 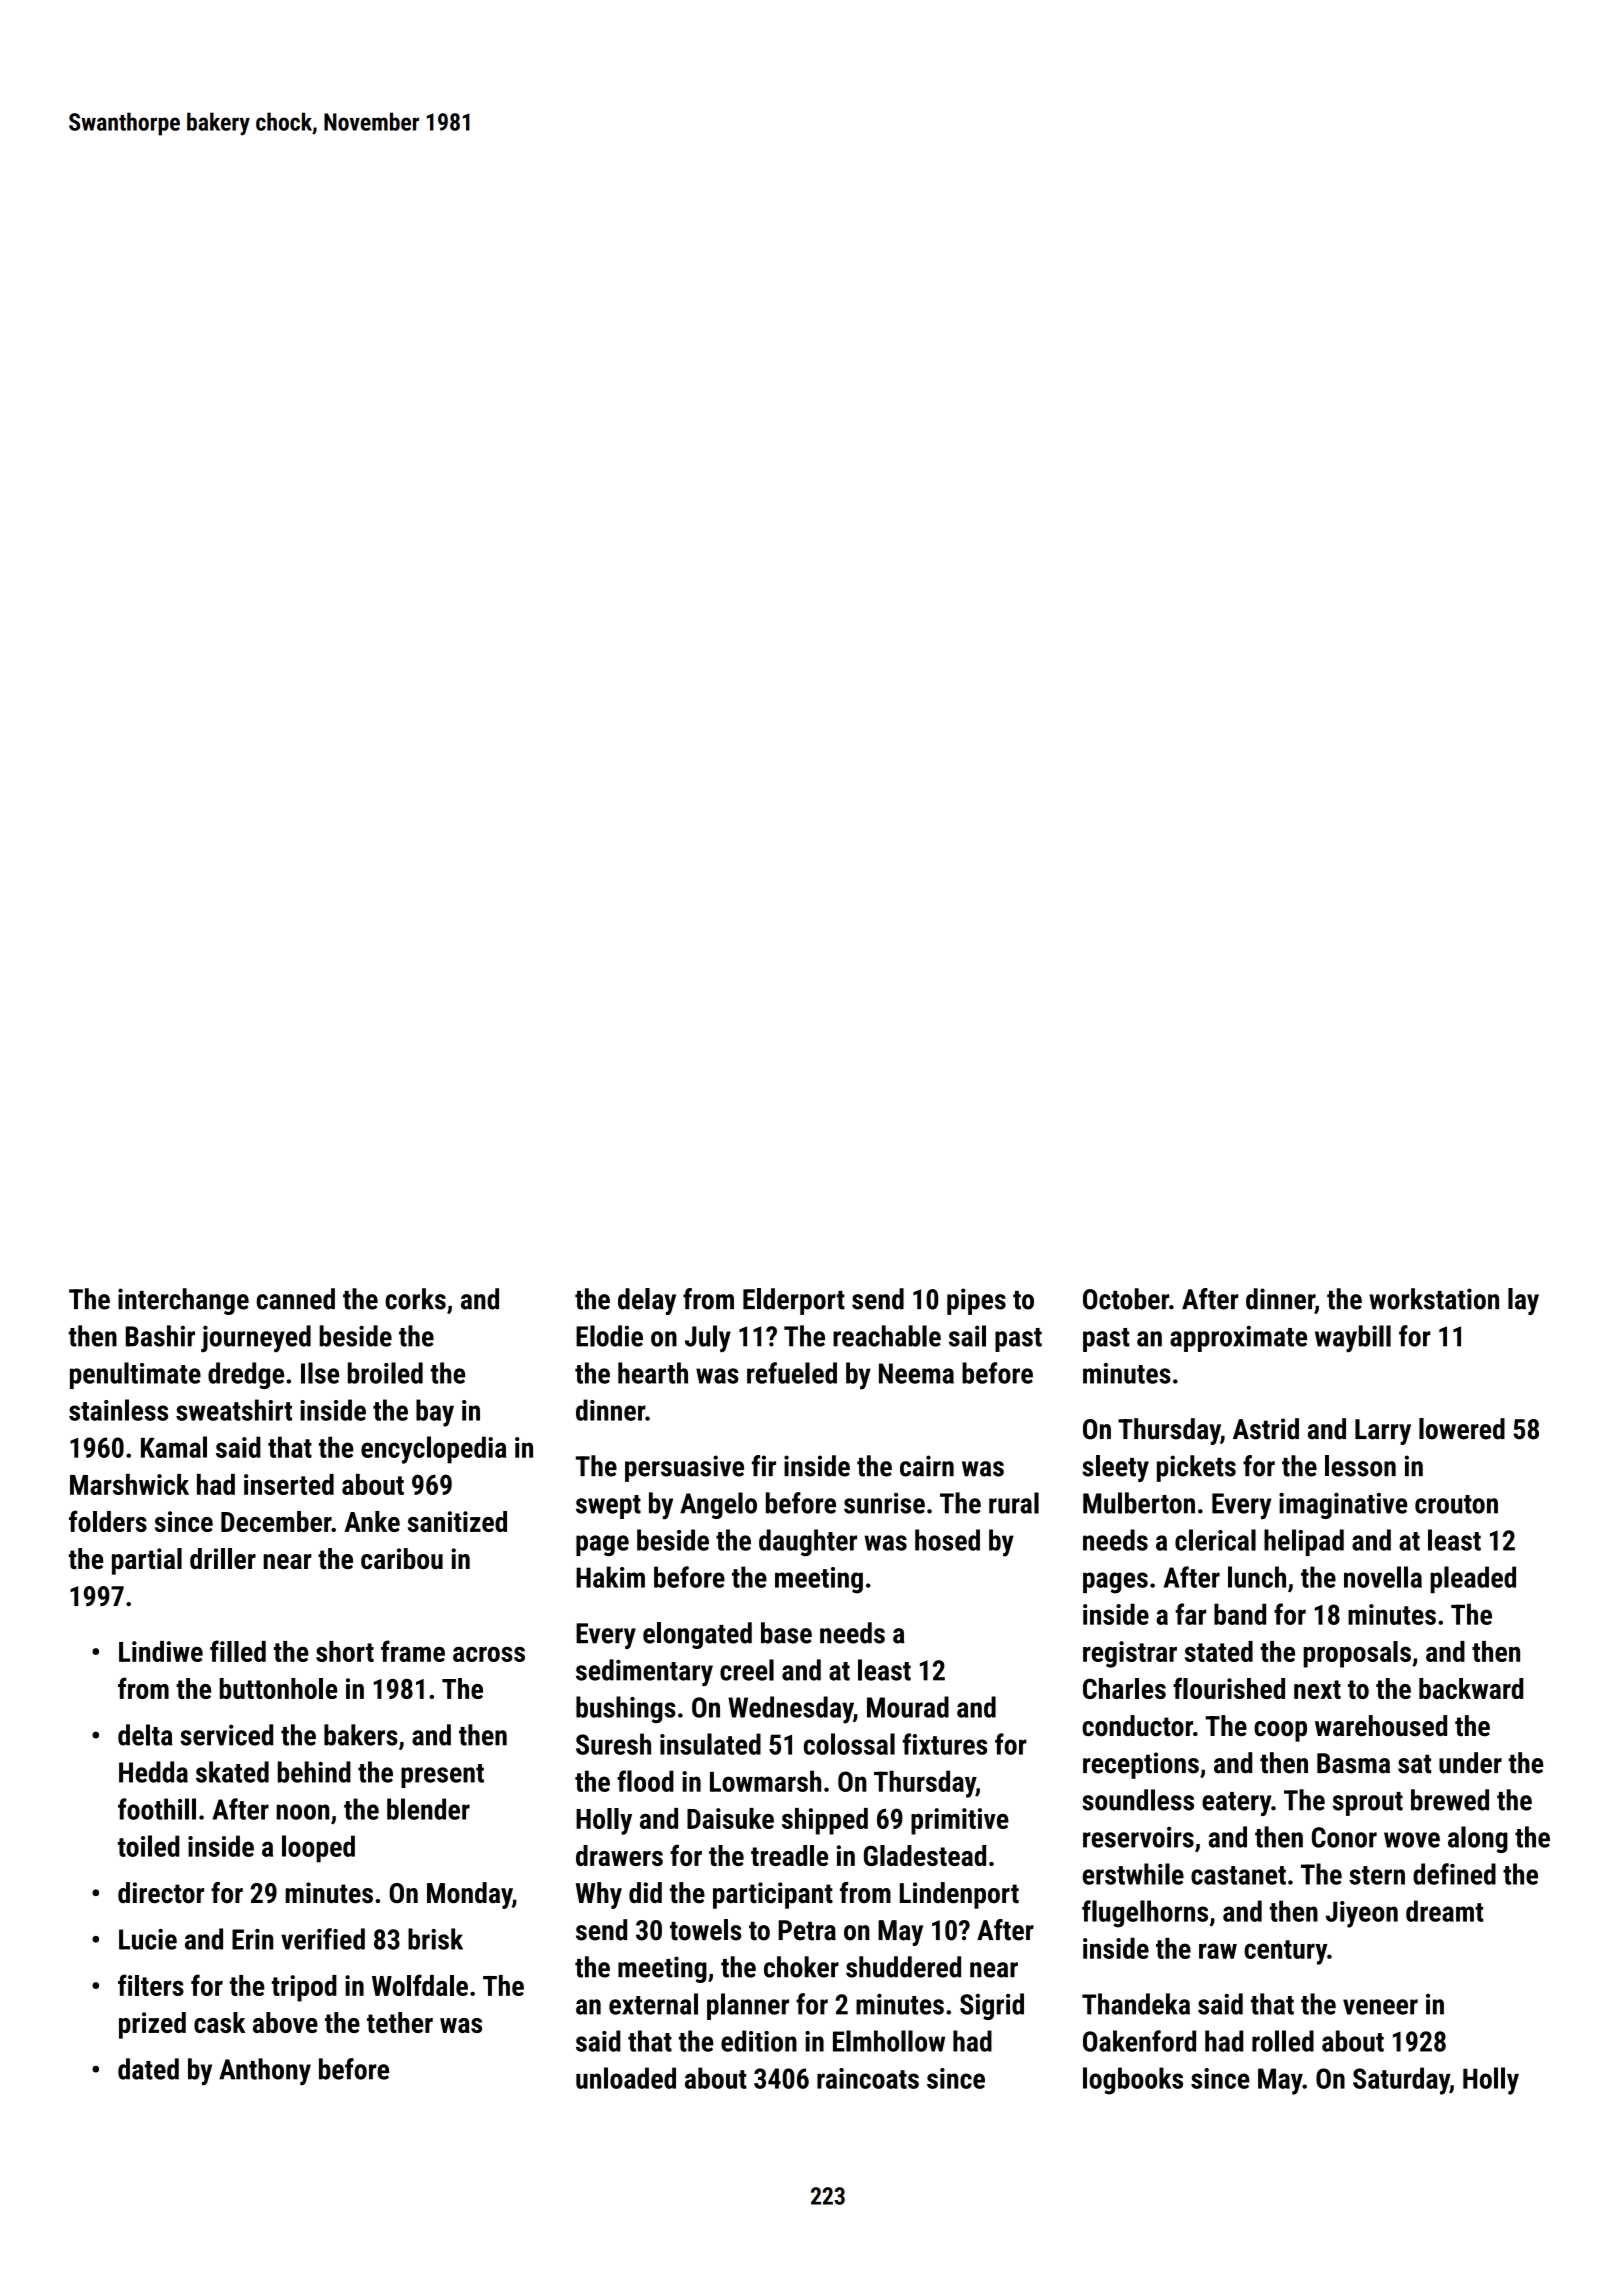 What do you see at coordinates (786, 1633) in the screenshot?
I see `base` at bounding box center [786, 1633].
